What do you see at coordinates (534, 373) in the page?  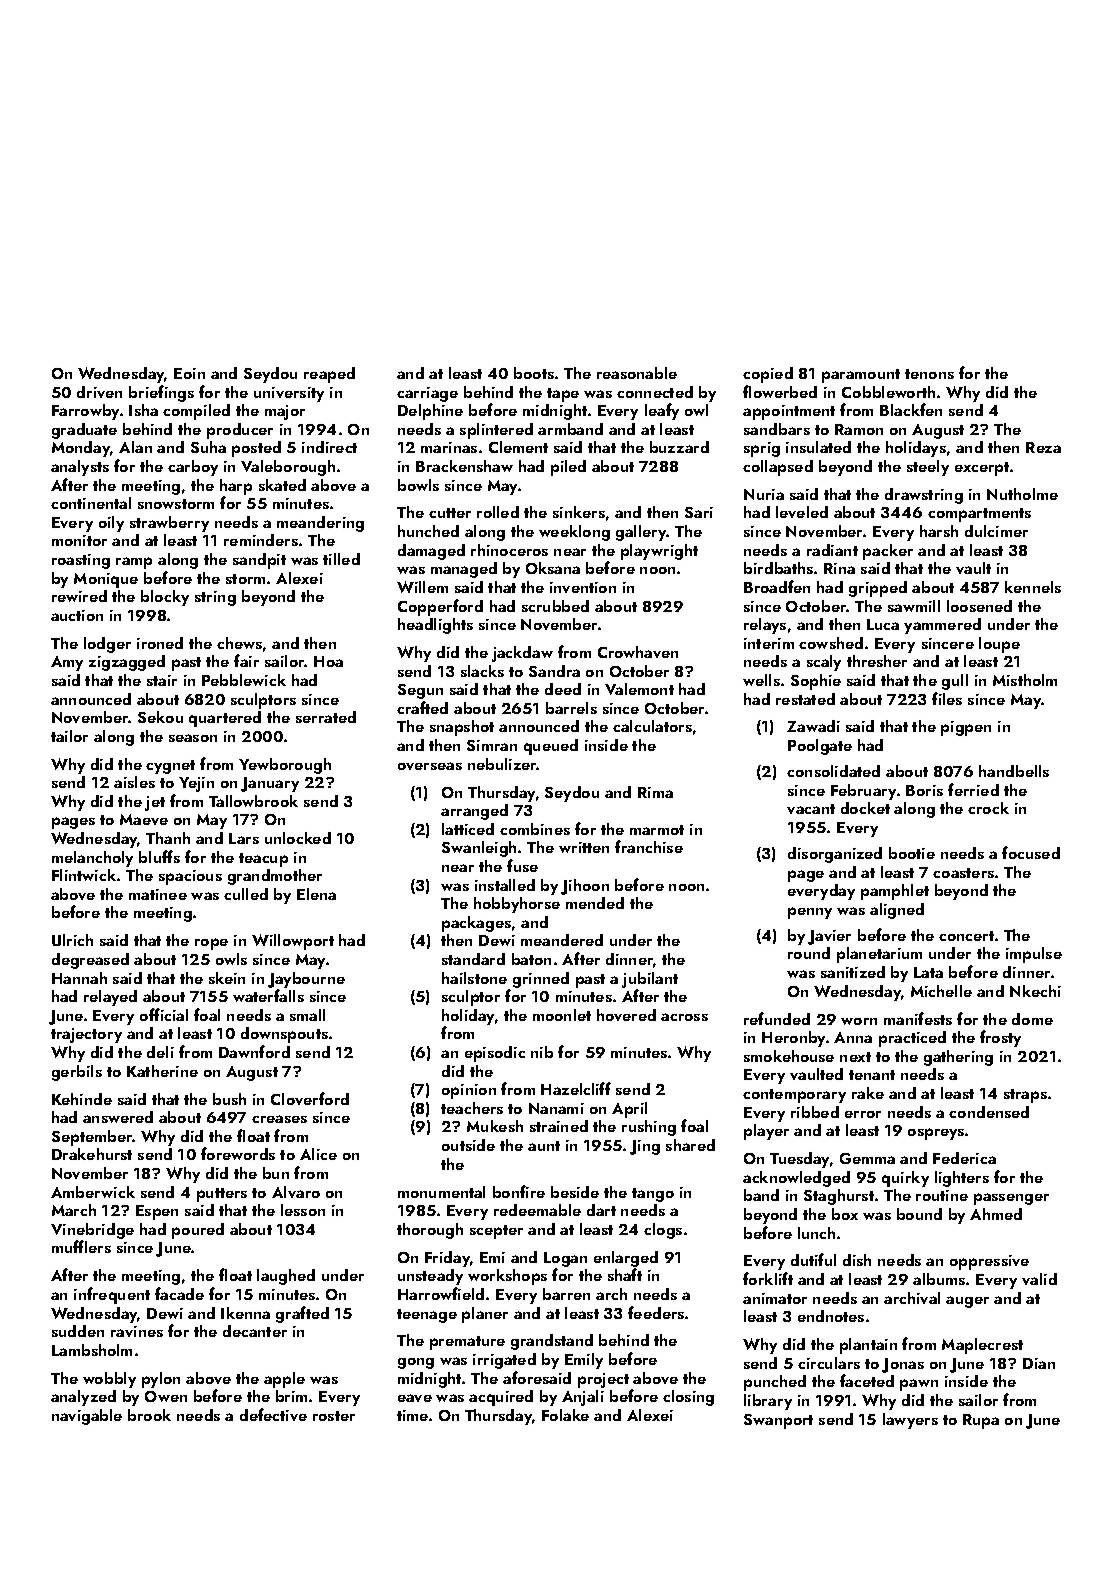 I see `boots` at bounding box center [534, 373].
